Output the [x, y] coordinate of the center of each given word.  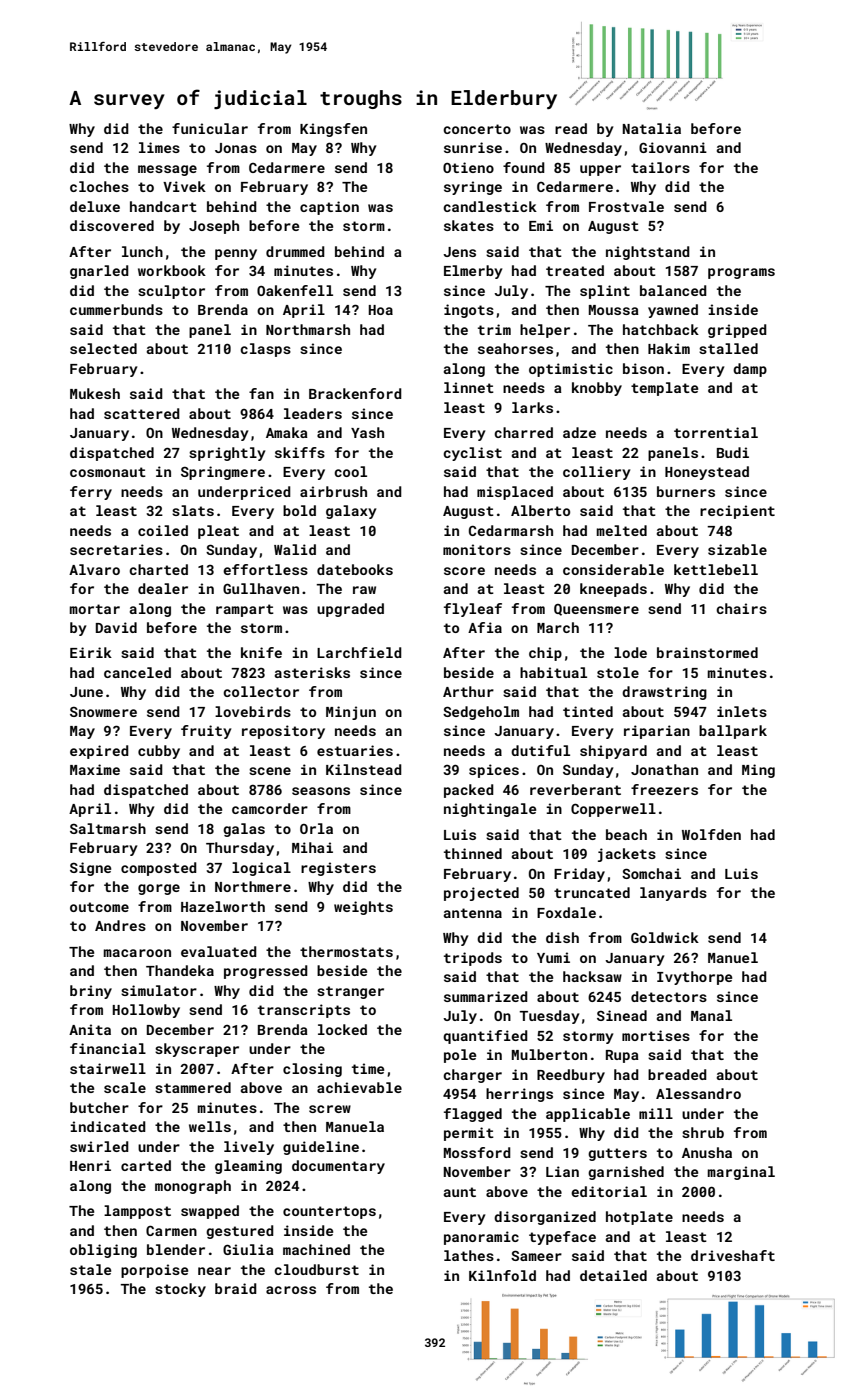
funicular [210, 128]
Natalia [652, 128]
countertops [329, 1212]
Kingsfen [333, 130]
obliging [103, 1251]
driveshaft [733, 1255]
